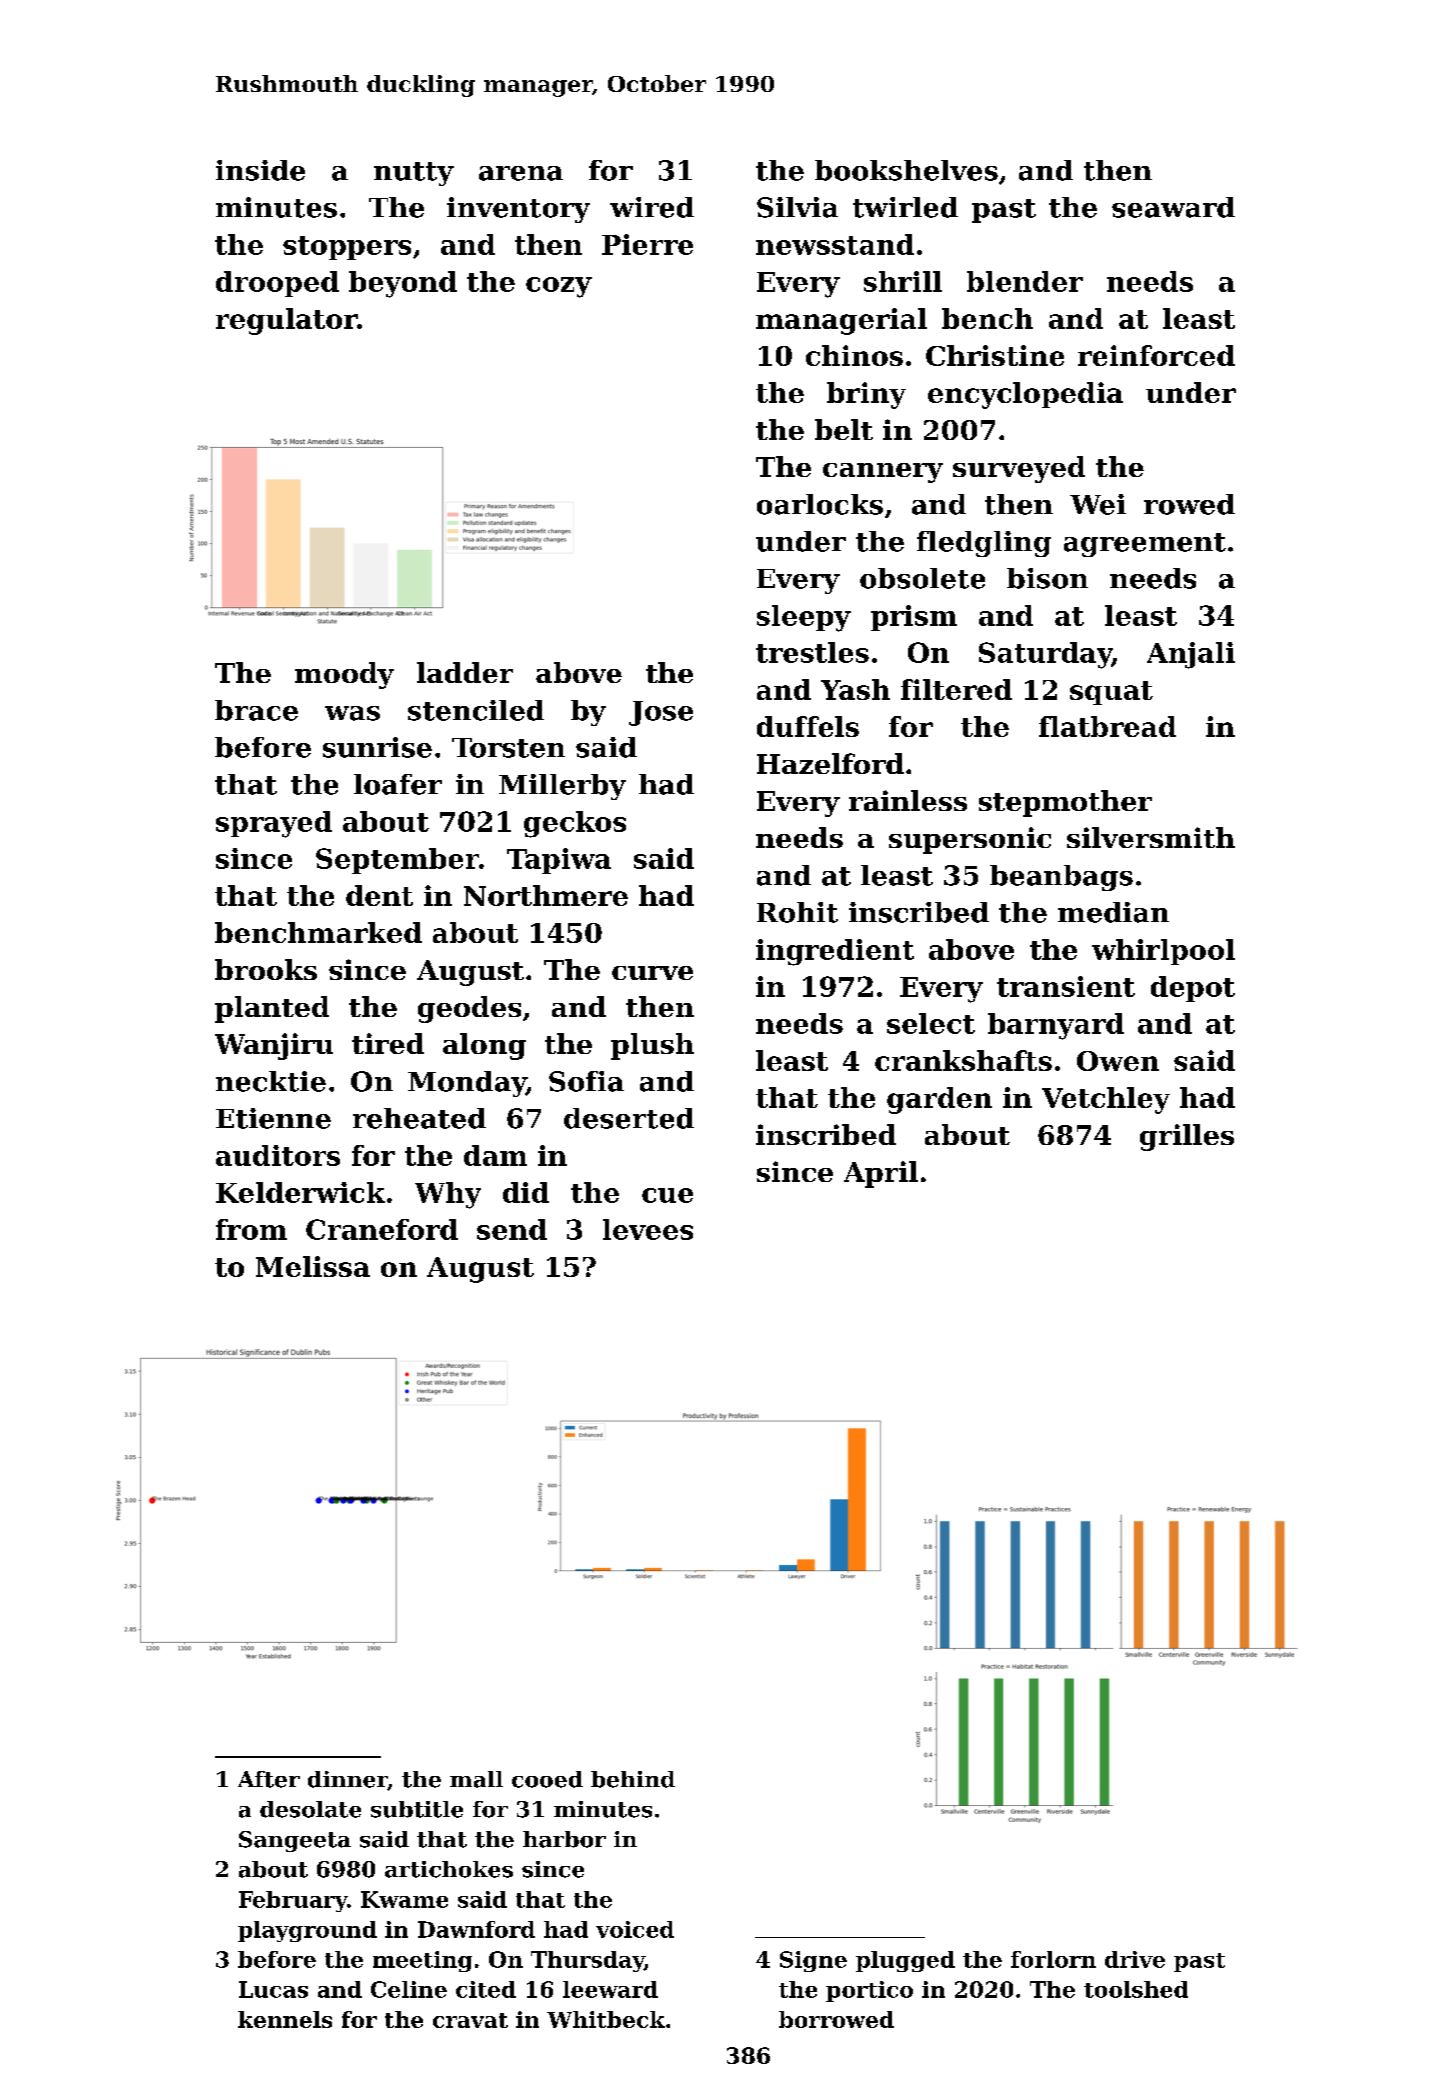  I want to click on Whitbeck, so click(606, 2019).
